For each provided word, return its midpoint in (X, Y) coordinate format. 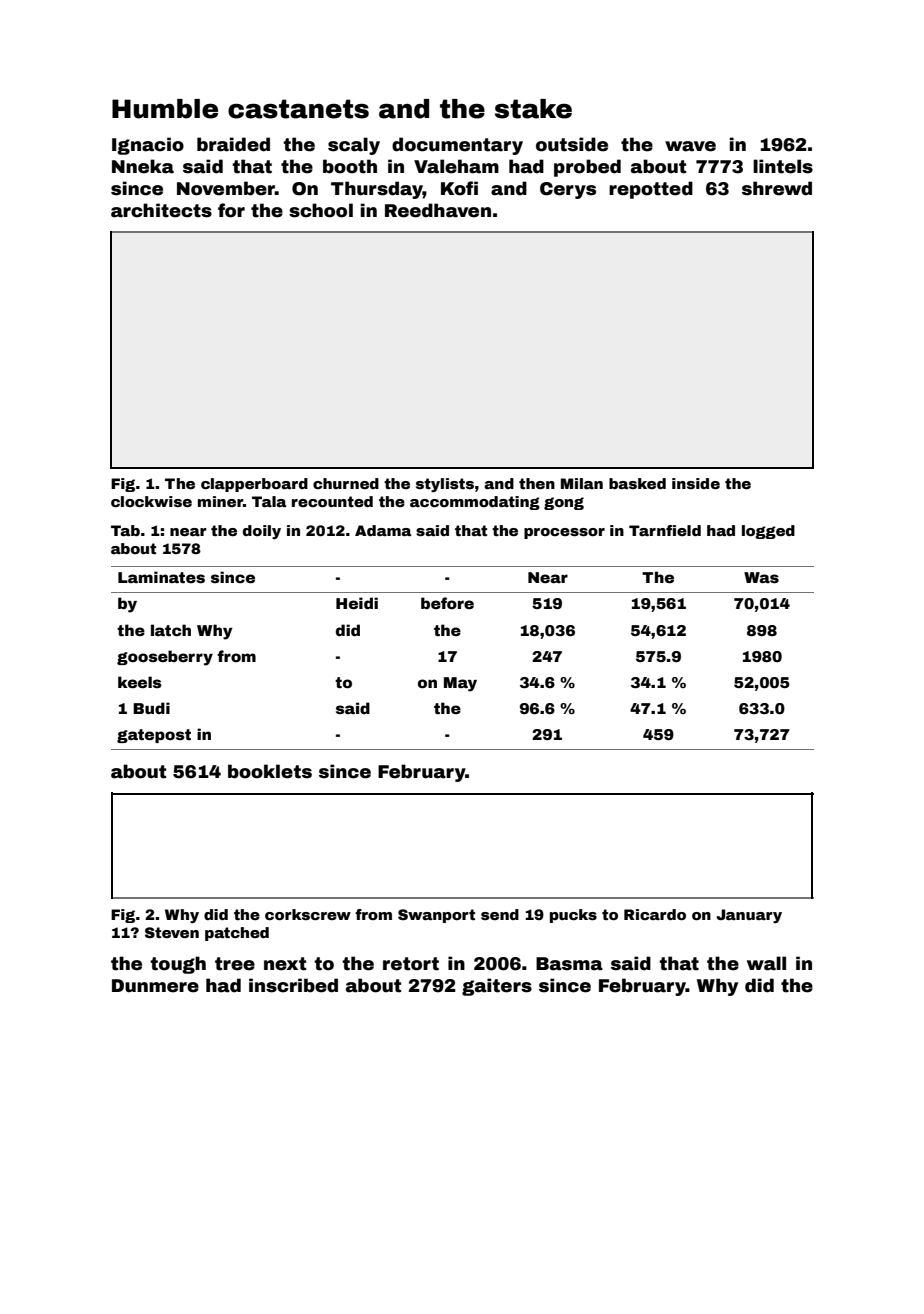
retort (411, 964)
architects (161, 210)
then (537, 483)
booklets (270, 771)
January (749, 916)
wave (690, 146)
